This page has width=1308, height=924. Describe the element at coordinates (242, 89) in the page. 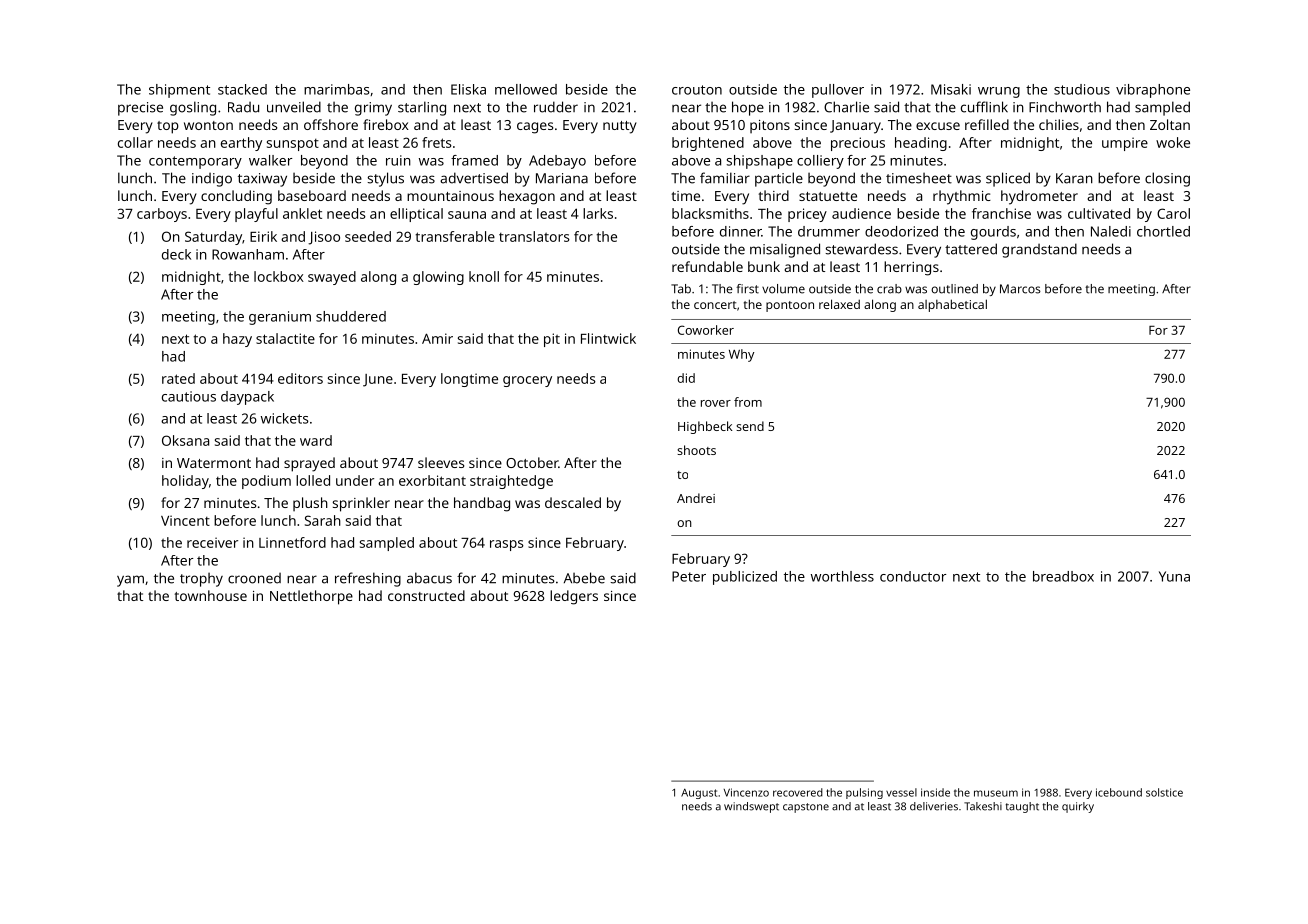

I see `stacked` at that location.
